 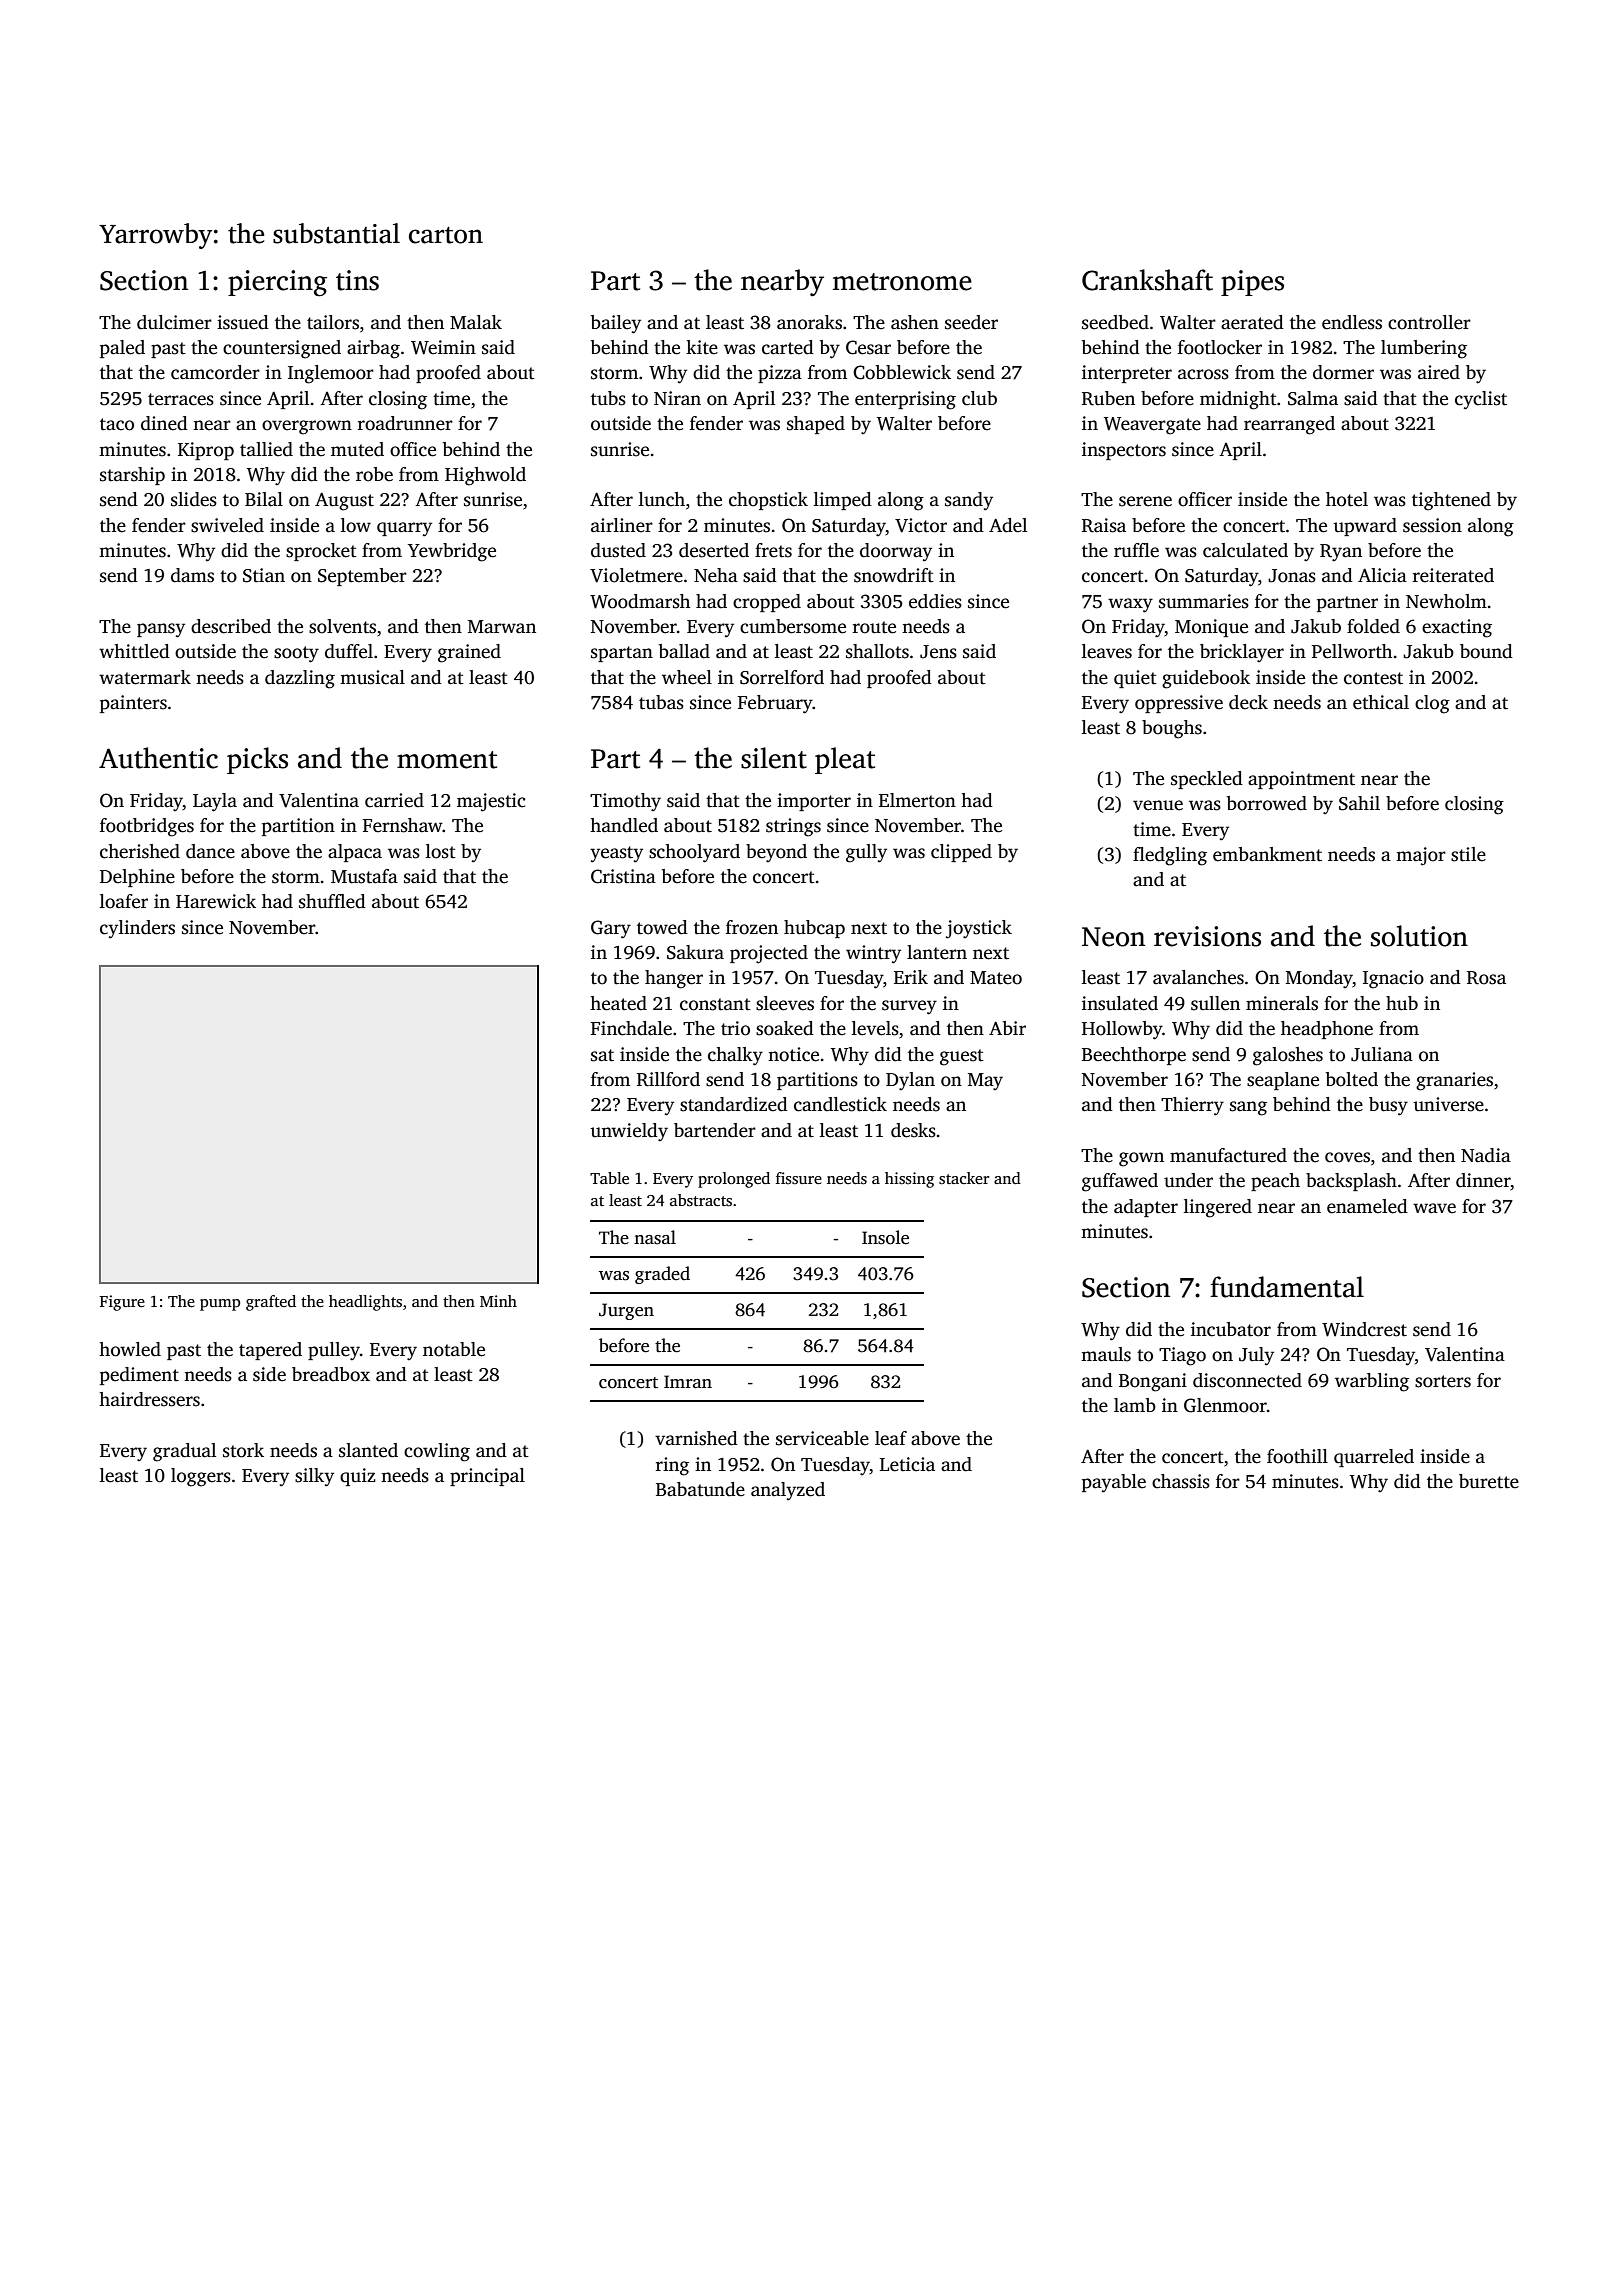 What do you see at coordinates (358, 1477) in the screenshot?
I see `quiz` at bounding box center [358, 1477].
